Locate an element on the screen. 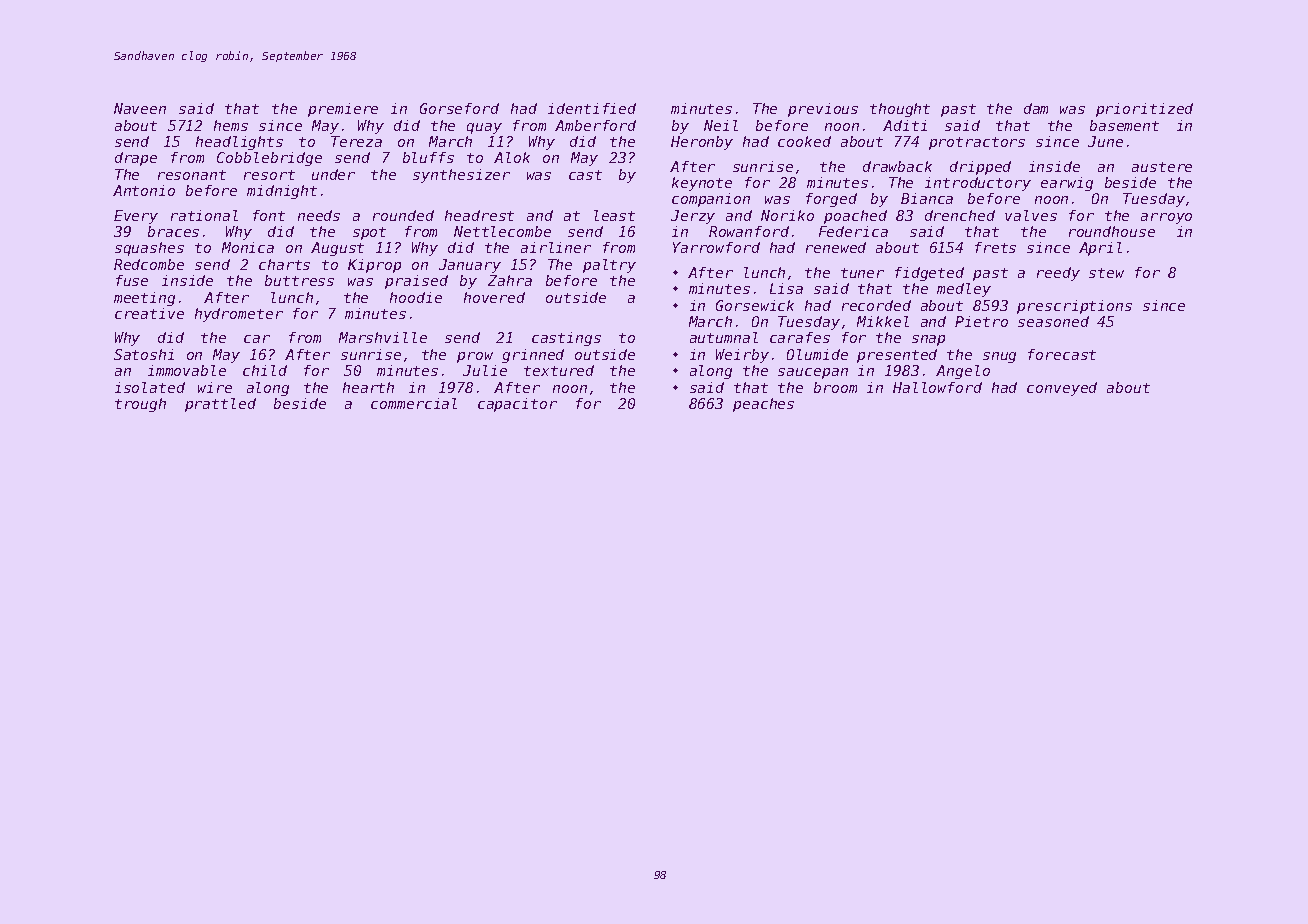 This screenshot has width=1308, height=924. prioritized is located at coordinates (1144, 110).
